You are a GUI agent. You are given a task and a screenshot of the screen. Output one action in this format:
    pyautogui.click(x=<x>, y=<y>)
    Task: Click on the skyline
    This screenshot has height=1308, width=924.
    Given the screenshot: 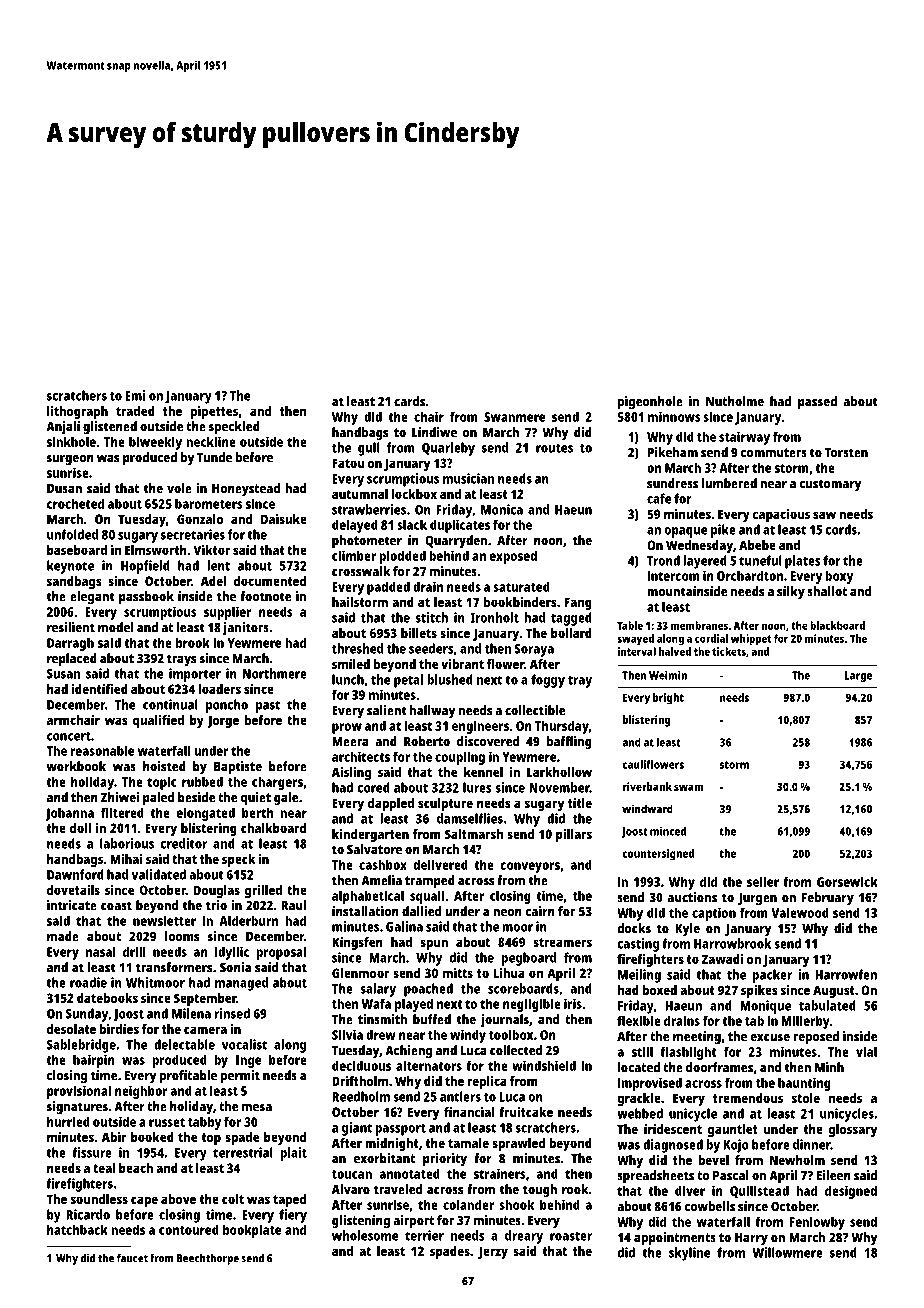 What is the action you would take?
    pyautogui.click(x=689, y=1254)
